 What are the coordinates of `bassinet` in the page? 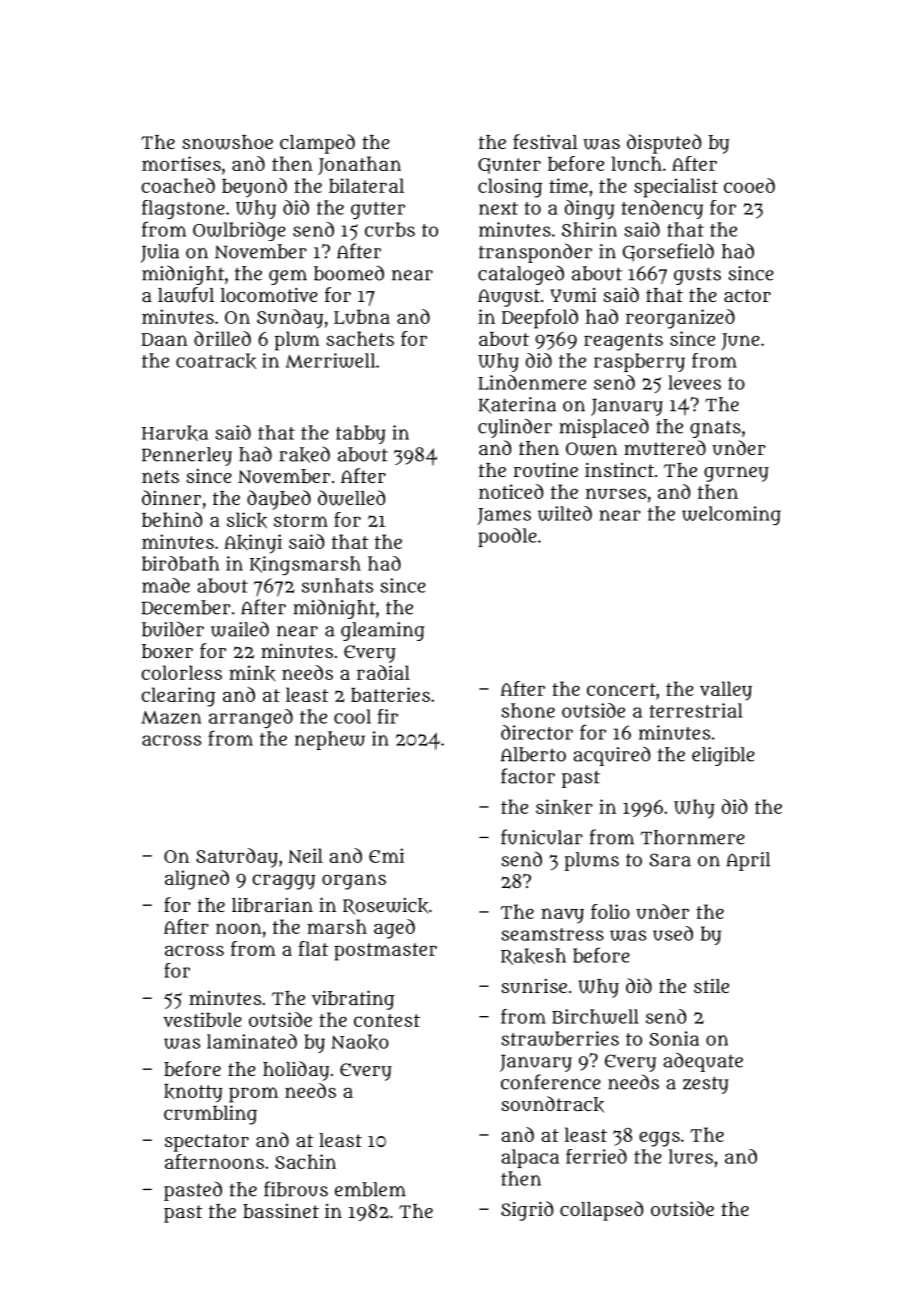 It's located at (281, 1211).
